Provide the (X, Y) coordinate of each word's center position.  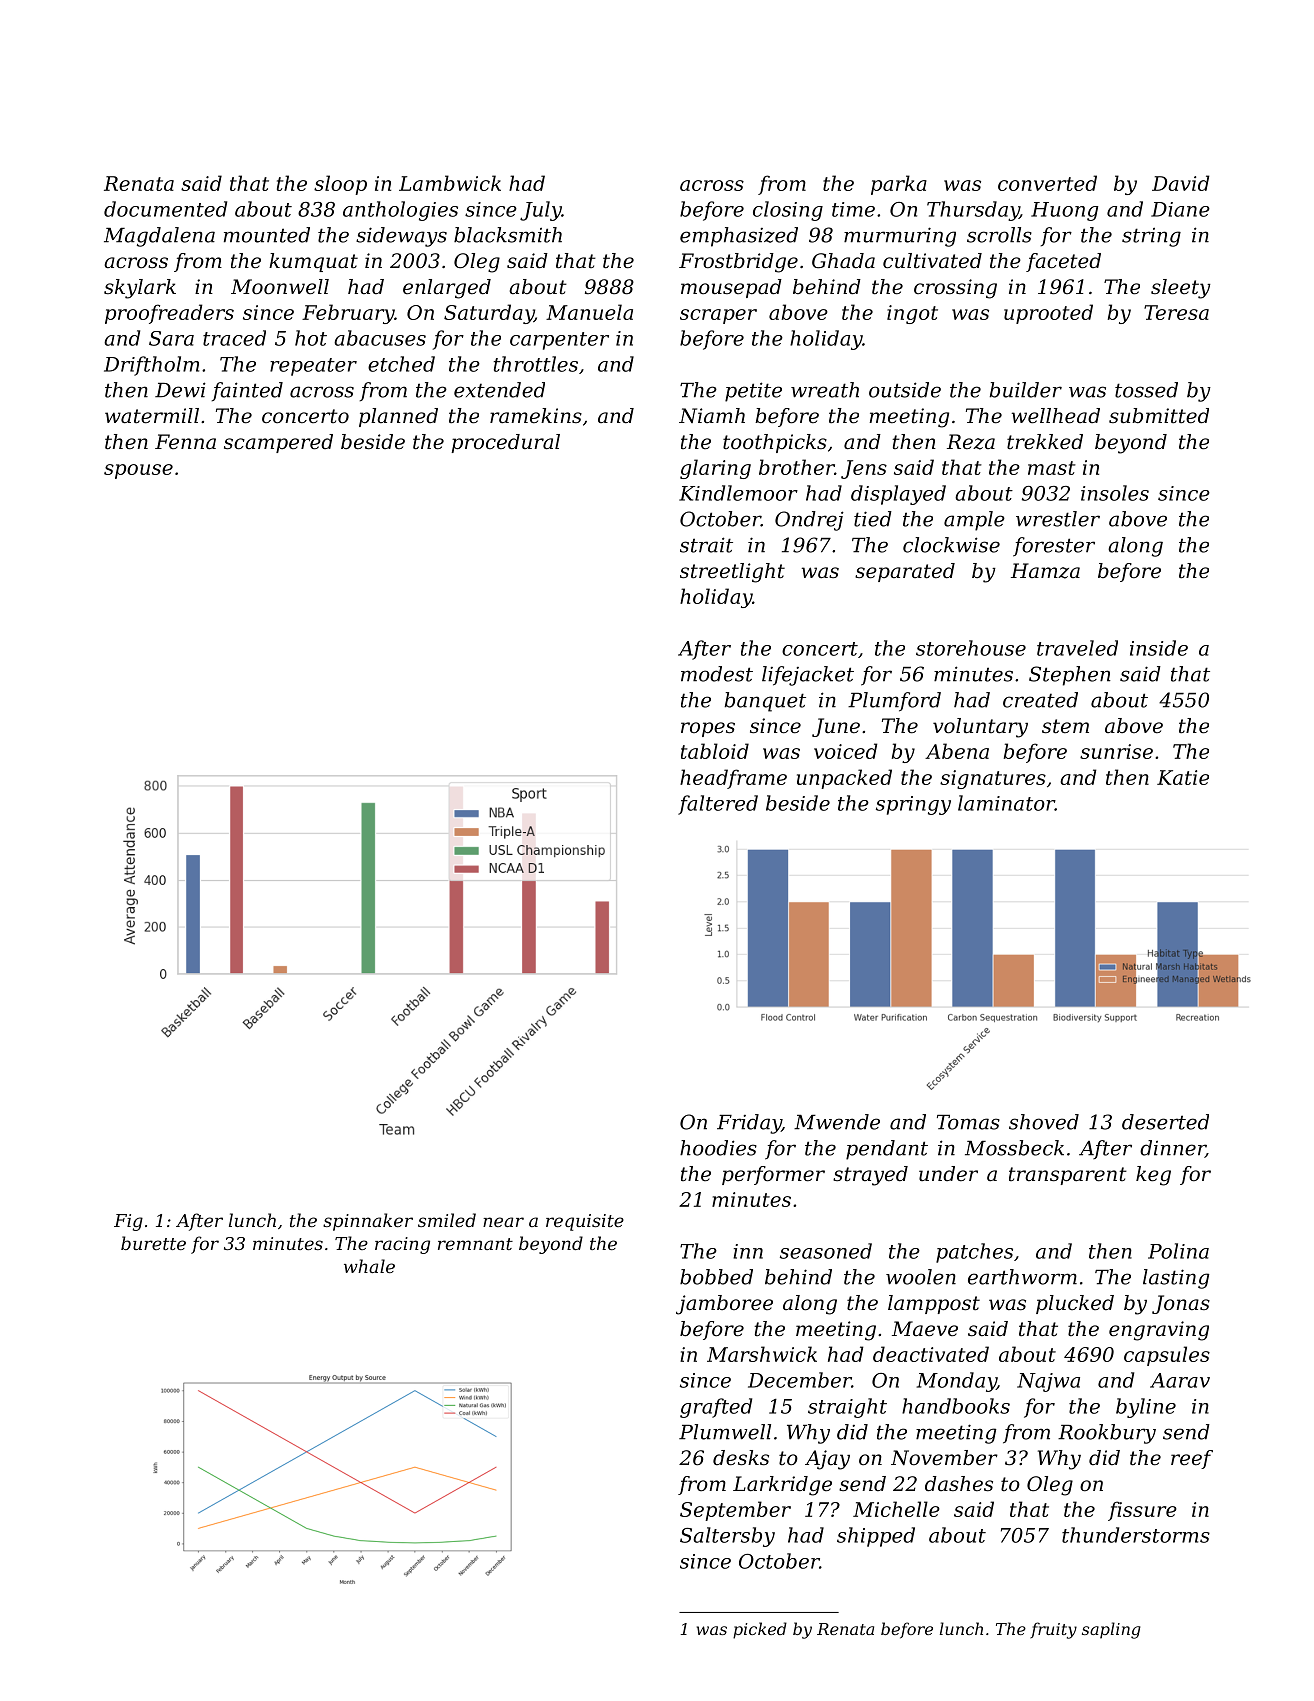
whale (369, 1266)
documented (165, 209)
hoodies (718, 1148)
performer (773, 1175)
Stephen (1070, 676)
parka (899, 185)
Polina (1178, 1251)
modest (717, 674)
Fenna (185, 442)
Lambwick (450, 183)
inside (1159, 648)
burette (153, 1243)
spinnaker (368, 1222)
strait (706, 545)
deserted (1165, 1122)
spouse (138, 471)
